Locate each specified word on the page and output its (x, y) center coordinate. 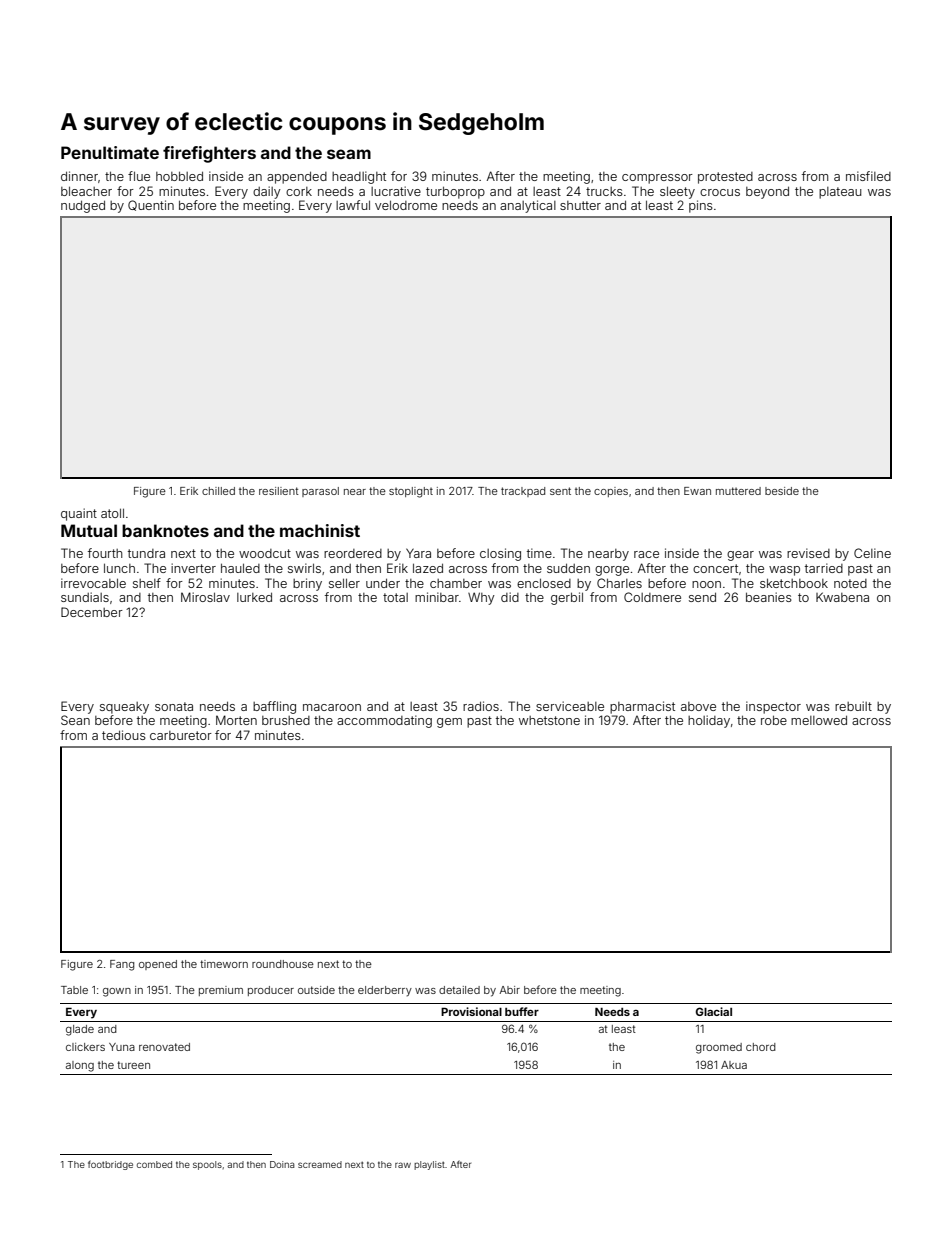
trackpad (523, 492)
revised (808, 553)
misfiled (868, 176)
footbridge (110, 1165)
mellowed (819, 720)
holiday (709, 721)
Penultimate (110, 152)
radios (481, 706)
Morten (236, 720)
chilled (218, 491)
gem (449, 723)
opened (158, 965)
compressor (657, 179)
